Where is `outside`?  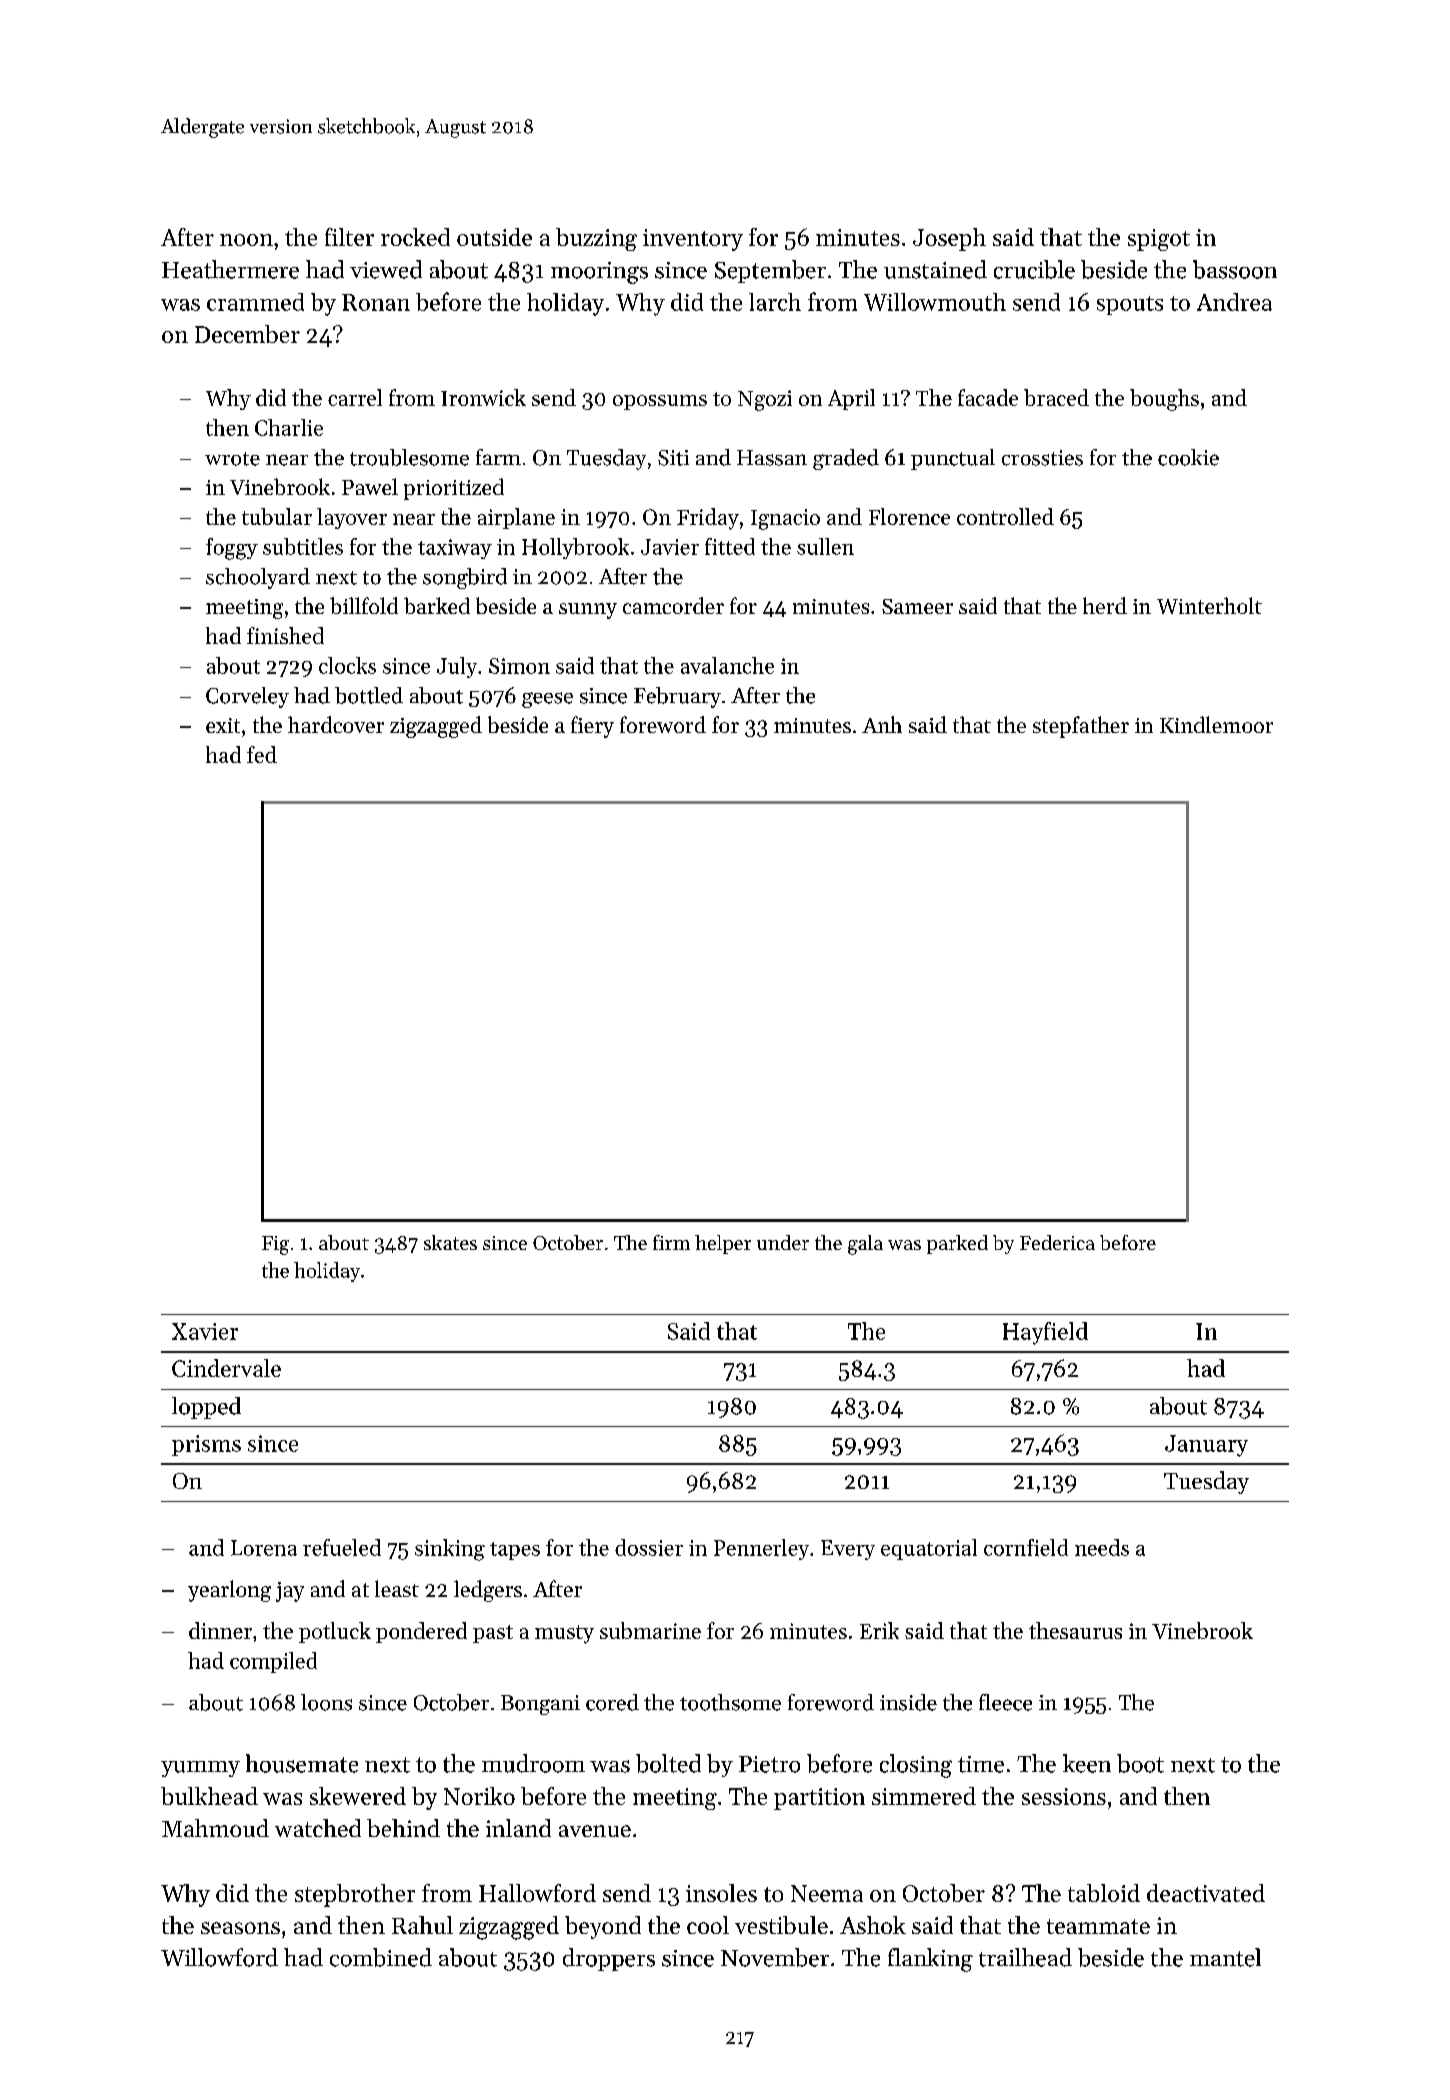
outside is located at coordinates (494, 237).
